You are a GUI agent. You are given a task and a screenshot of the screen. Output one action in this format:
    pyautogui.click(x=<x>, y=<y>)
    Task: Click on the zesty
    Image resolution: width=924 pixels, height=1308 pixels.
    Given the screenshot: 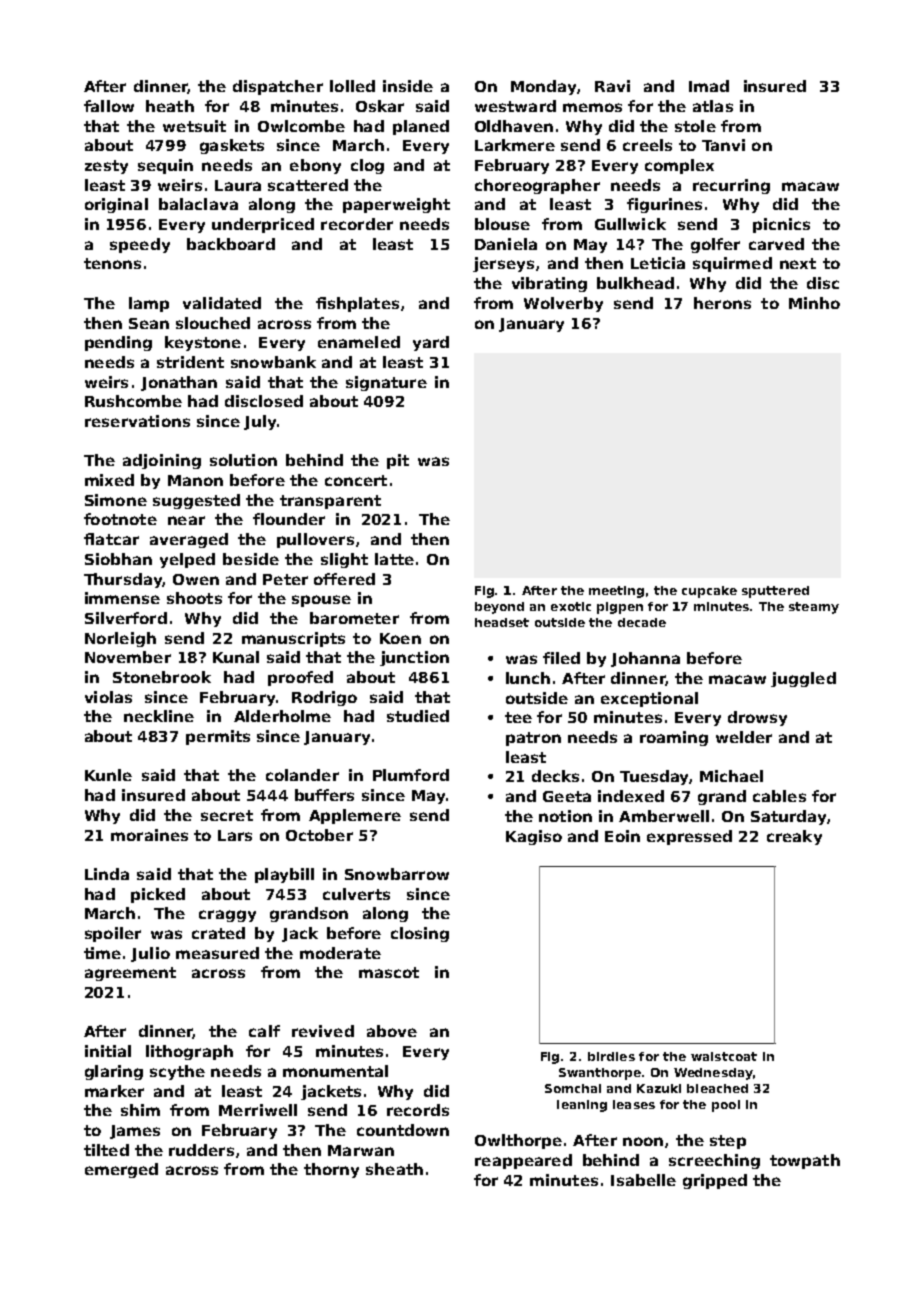 What is the action you would take?
    pyautogui.click(x=106, y=167)
